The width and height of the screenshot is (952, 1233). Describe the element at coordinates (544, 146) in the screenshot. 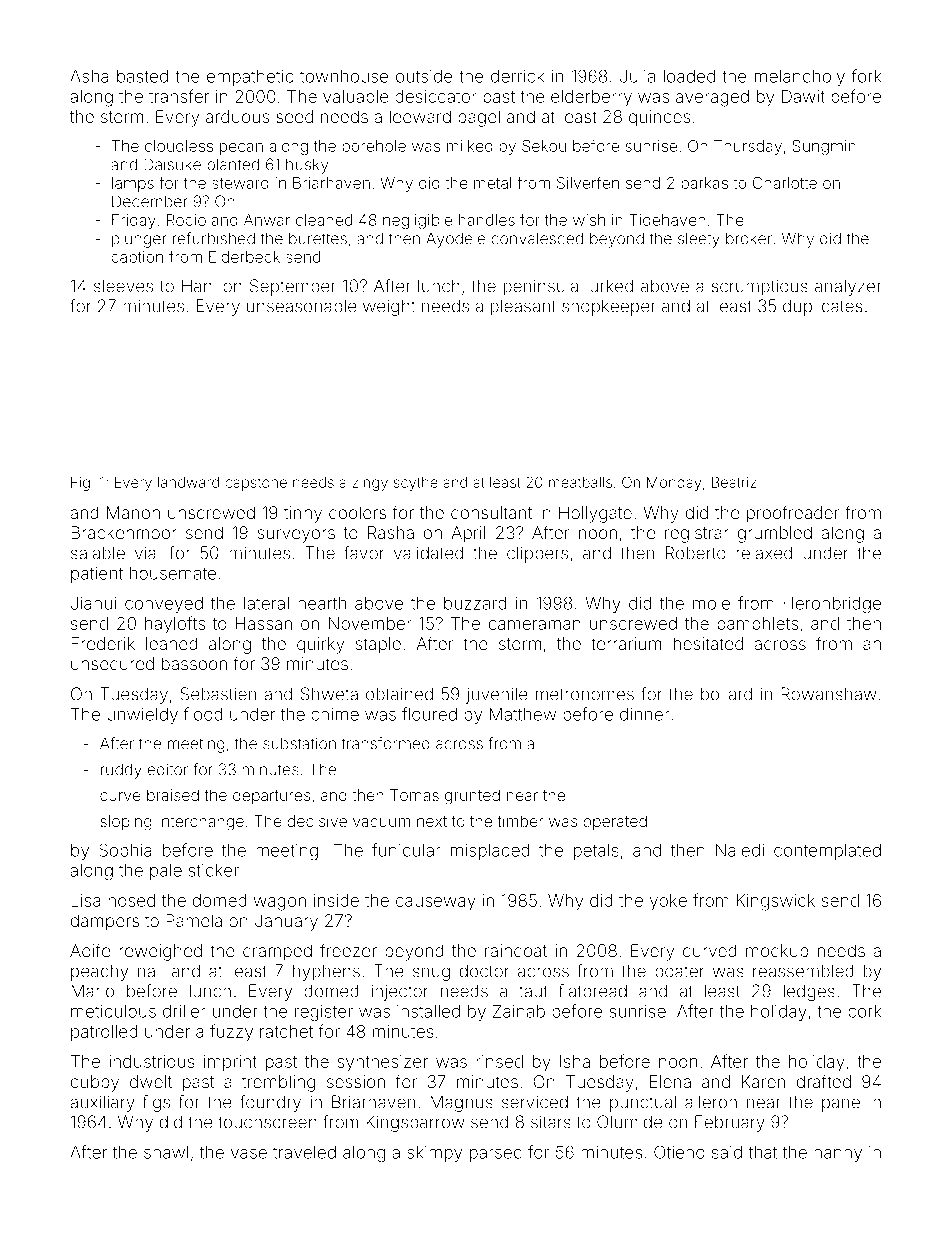

I see `Sekou` at that location.
